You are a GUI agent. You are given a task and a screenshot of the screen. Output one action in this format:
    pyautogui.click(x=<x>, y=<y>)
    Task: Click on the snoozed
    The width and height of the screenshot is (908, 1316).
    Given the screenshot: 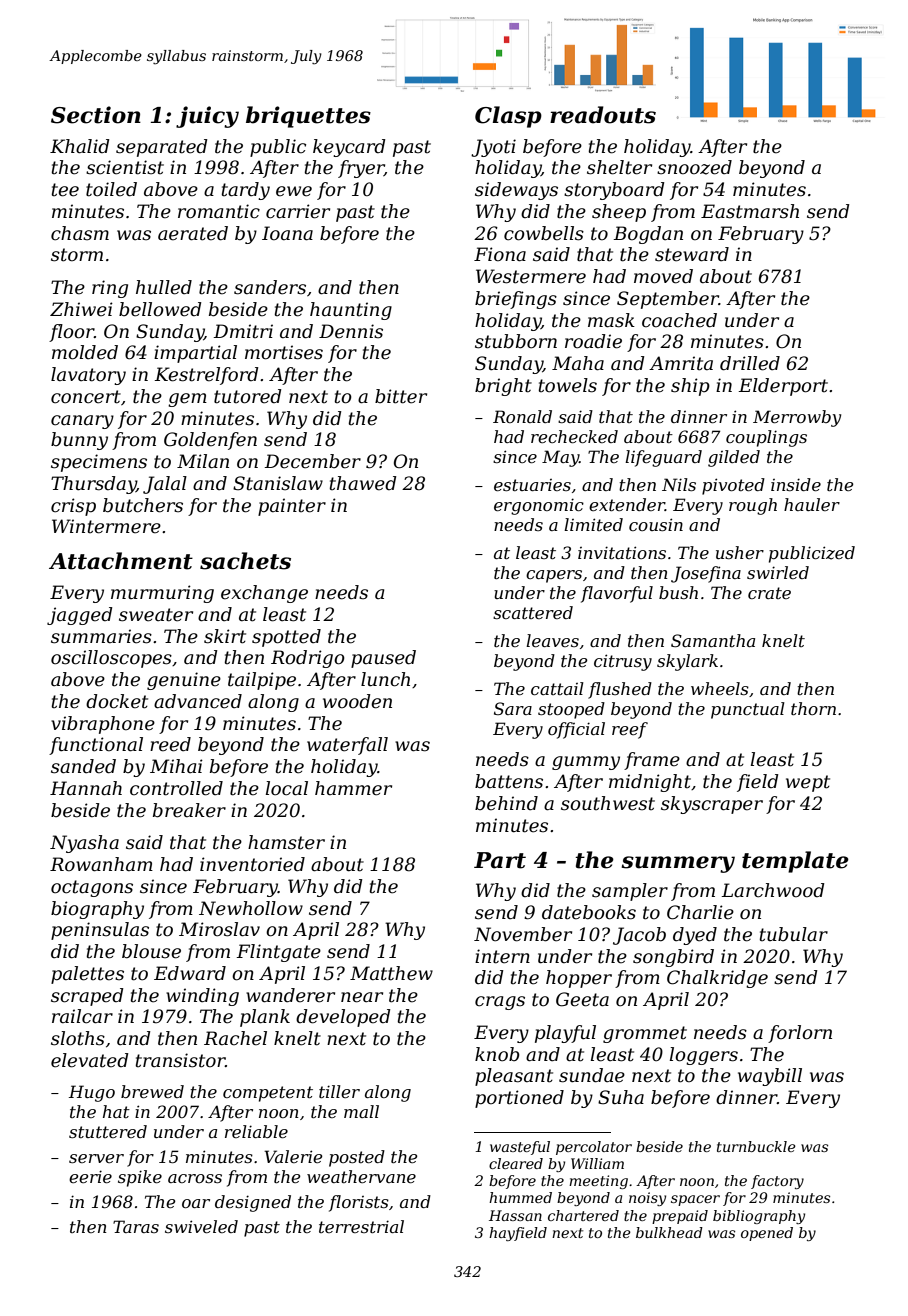 What is the action you would take?
    pyautogui.click(x=694, y=167)
